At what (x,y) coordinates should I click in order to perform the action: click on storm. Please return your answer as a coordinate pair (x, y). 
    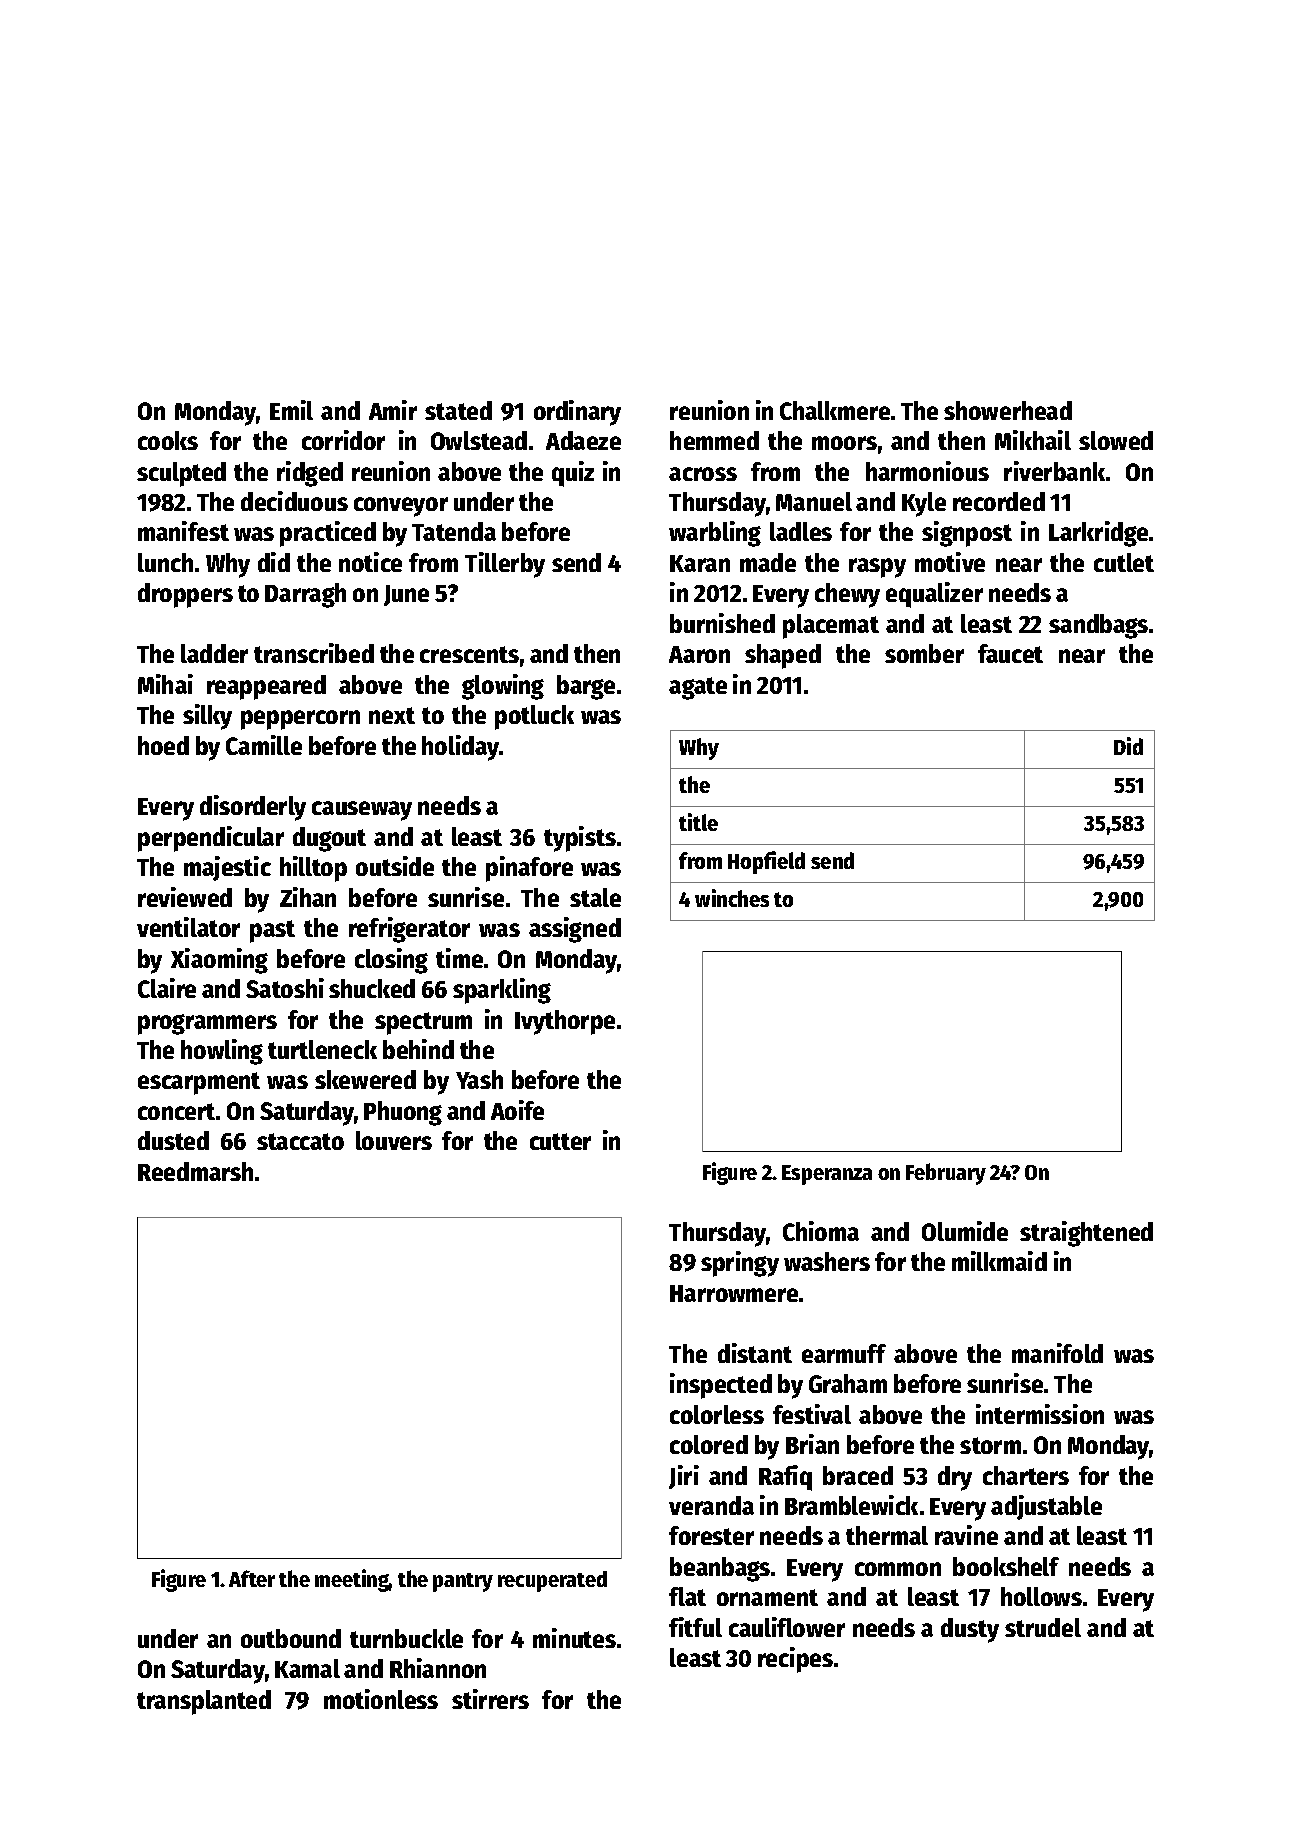
    Looking at the image, I should click on (990, 1445).
